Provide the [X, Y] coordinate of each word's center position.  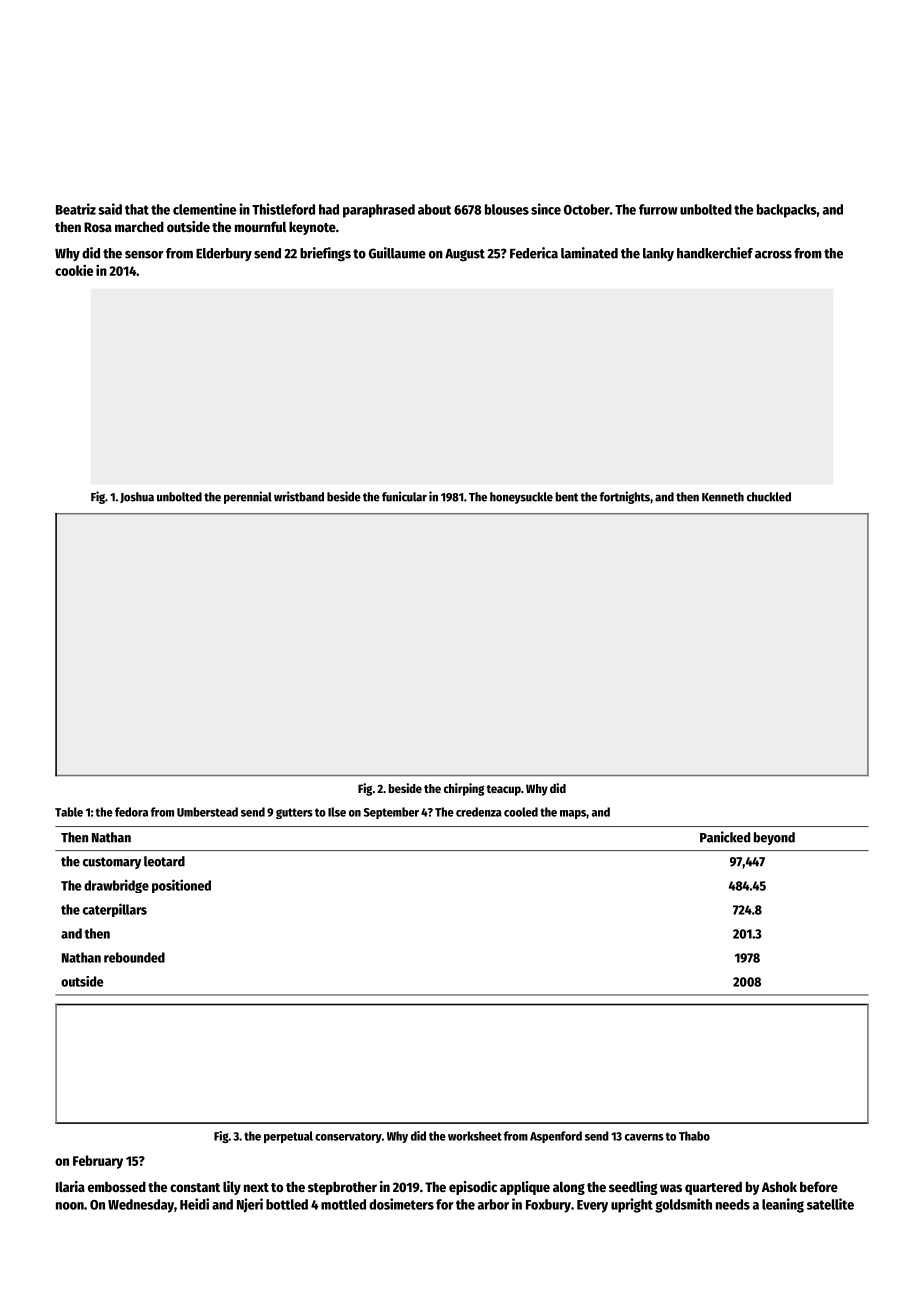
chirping [464, 789]
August [465, 255]
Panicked [725, 837]
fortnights [625, 497]
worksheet [475, 1136]
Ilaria [70, 1186]
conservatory [348, 1137]
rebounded [134, 957]
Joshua [137, 497]
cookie [74, 270]
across [773, 255]
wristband [299, 496]
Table [69, 812]
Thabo [694, 1136]
